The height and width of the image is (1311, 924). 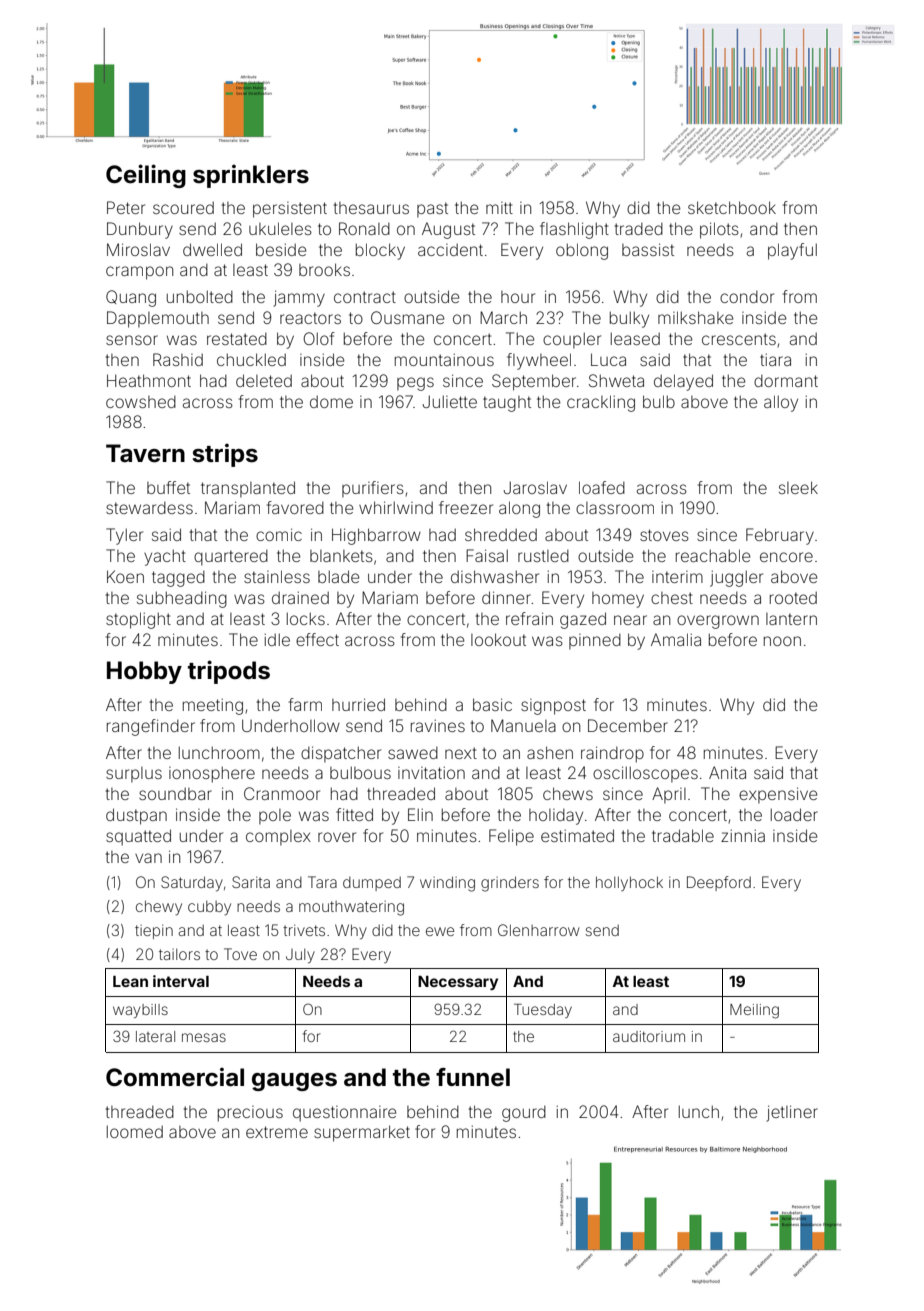 I want to click on dinner, so click(x=506, y=597).
